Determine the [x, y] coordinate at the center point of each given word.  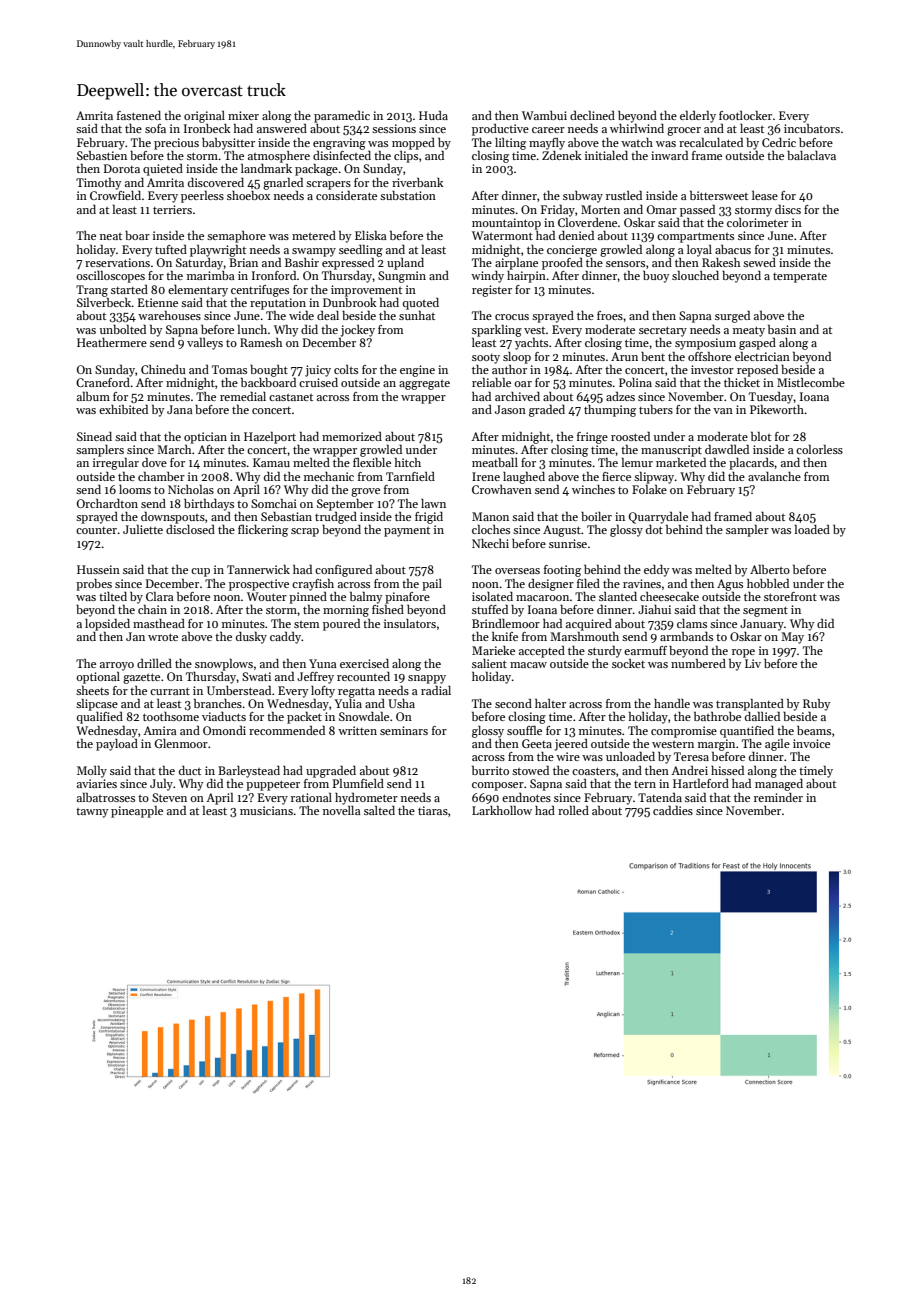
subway [583, 197]
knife [505, 636]
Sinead [94, 436]
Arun [624, 356]
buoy [656, 277]
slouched [695, 275]
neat [111, 236]
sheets [92, 690]
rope [743, 653]
